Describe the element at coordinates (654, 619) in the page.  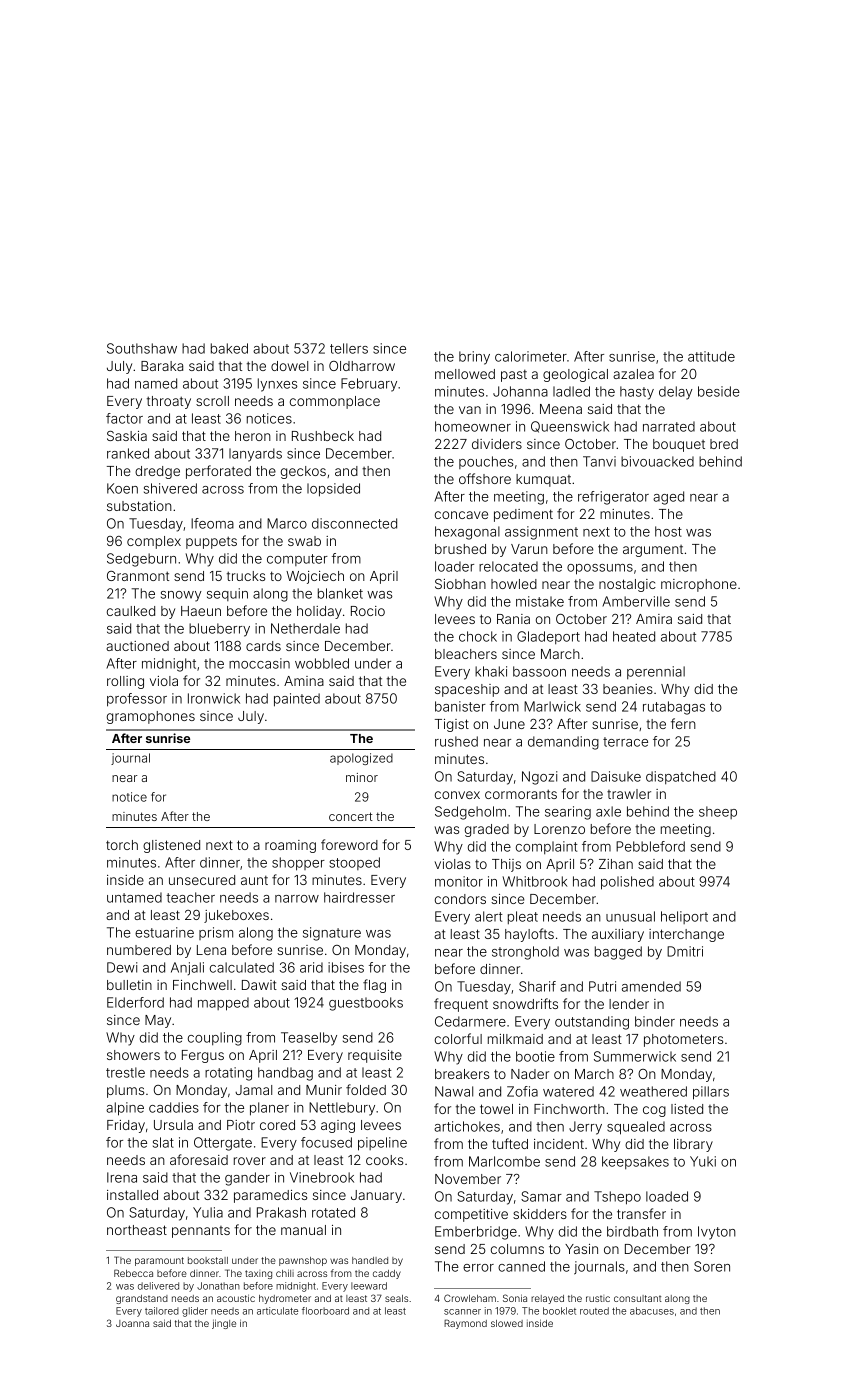
I see `Amira` at that location.
